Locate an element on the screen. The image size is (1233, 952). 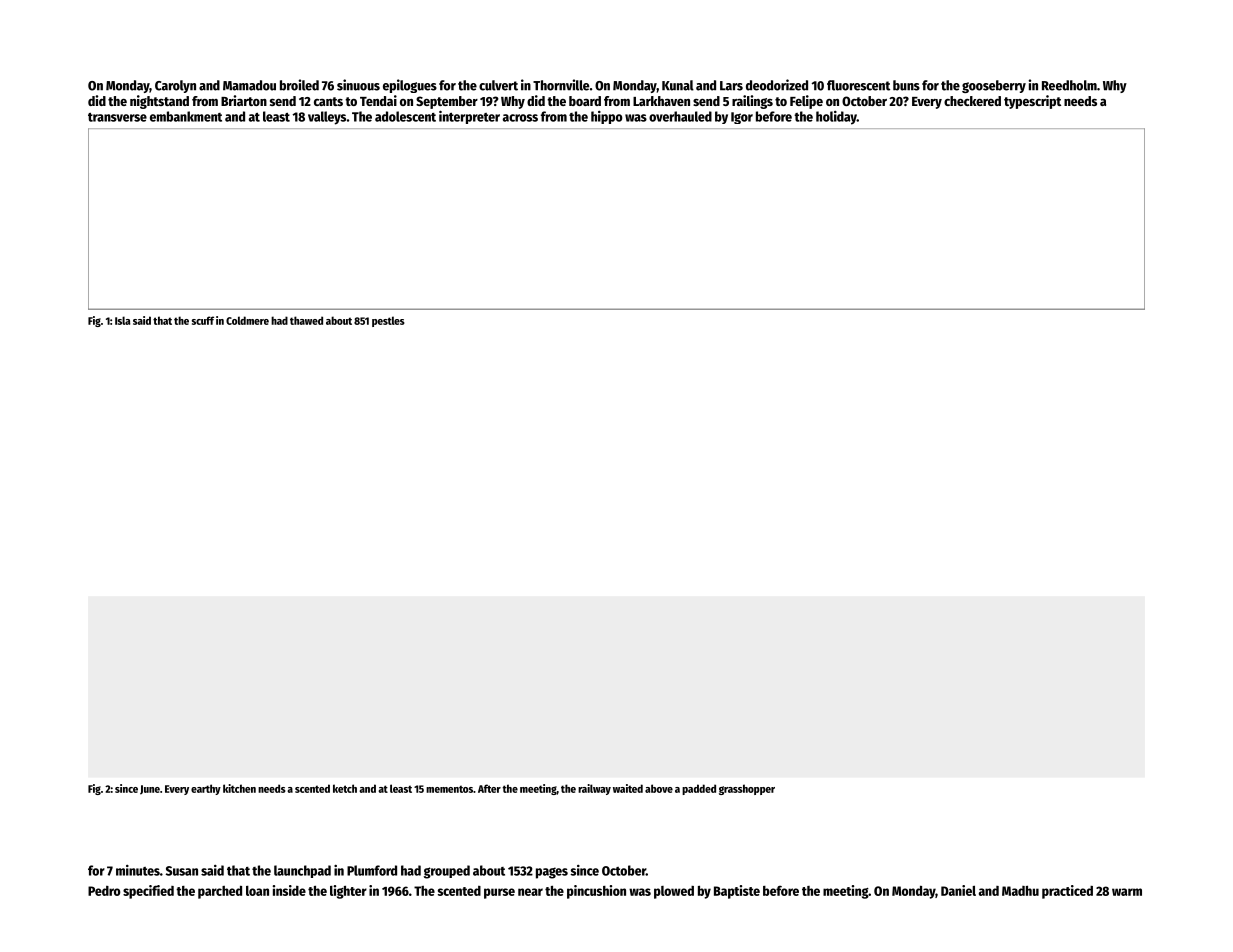
hippo is located at coordinates (606, 117).
